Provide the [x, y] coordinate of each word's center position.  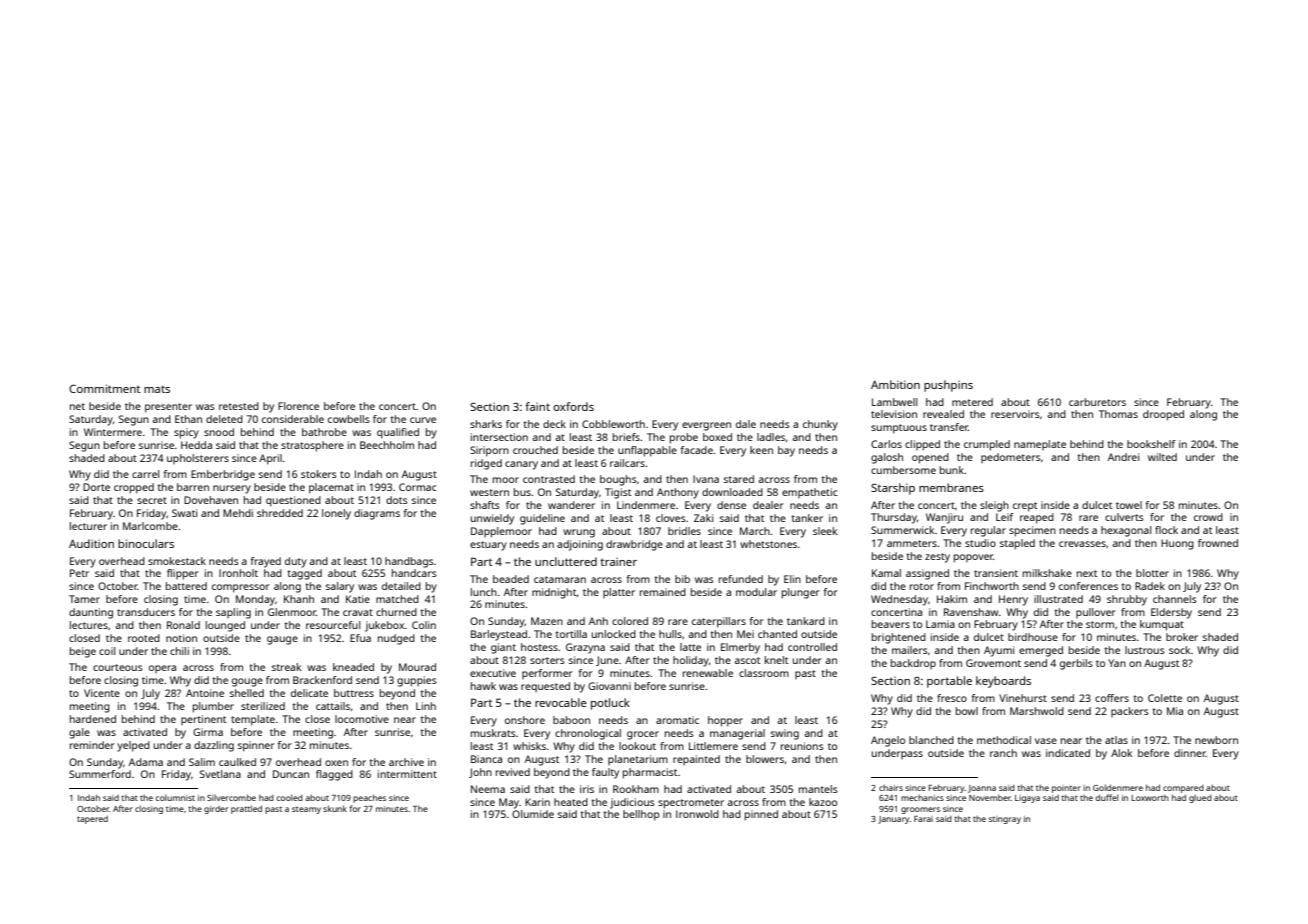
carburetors [1097, 402]
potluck [610, 704]
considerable [293, 419]
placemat [331, 488]
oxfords [573, 406]
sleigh [994, 506]
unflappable [647, 451]
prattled [246, 809]
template [253, 720]
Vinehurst [1023, 698]
